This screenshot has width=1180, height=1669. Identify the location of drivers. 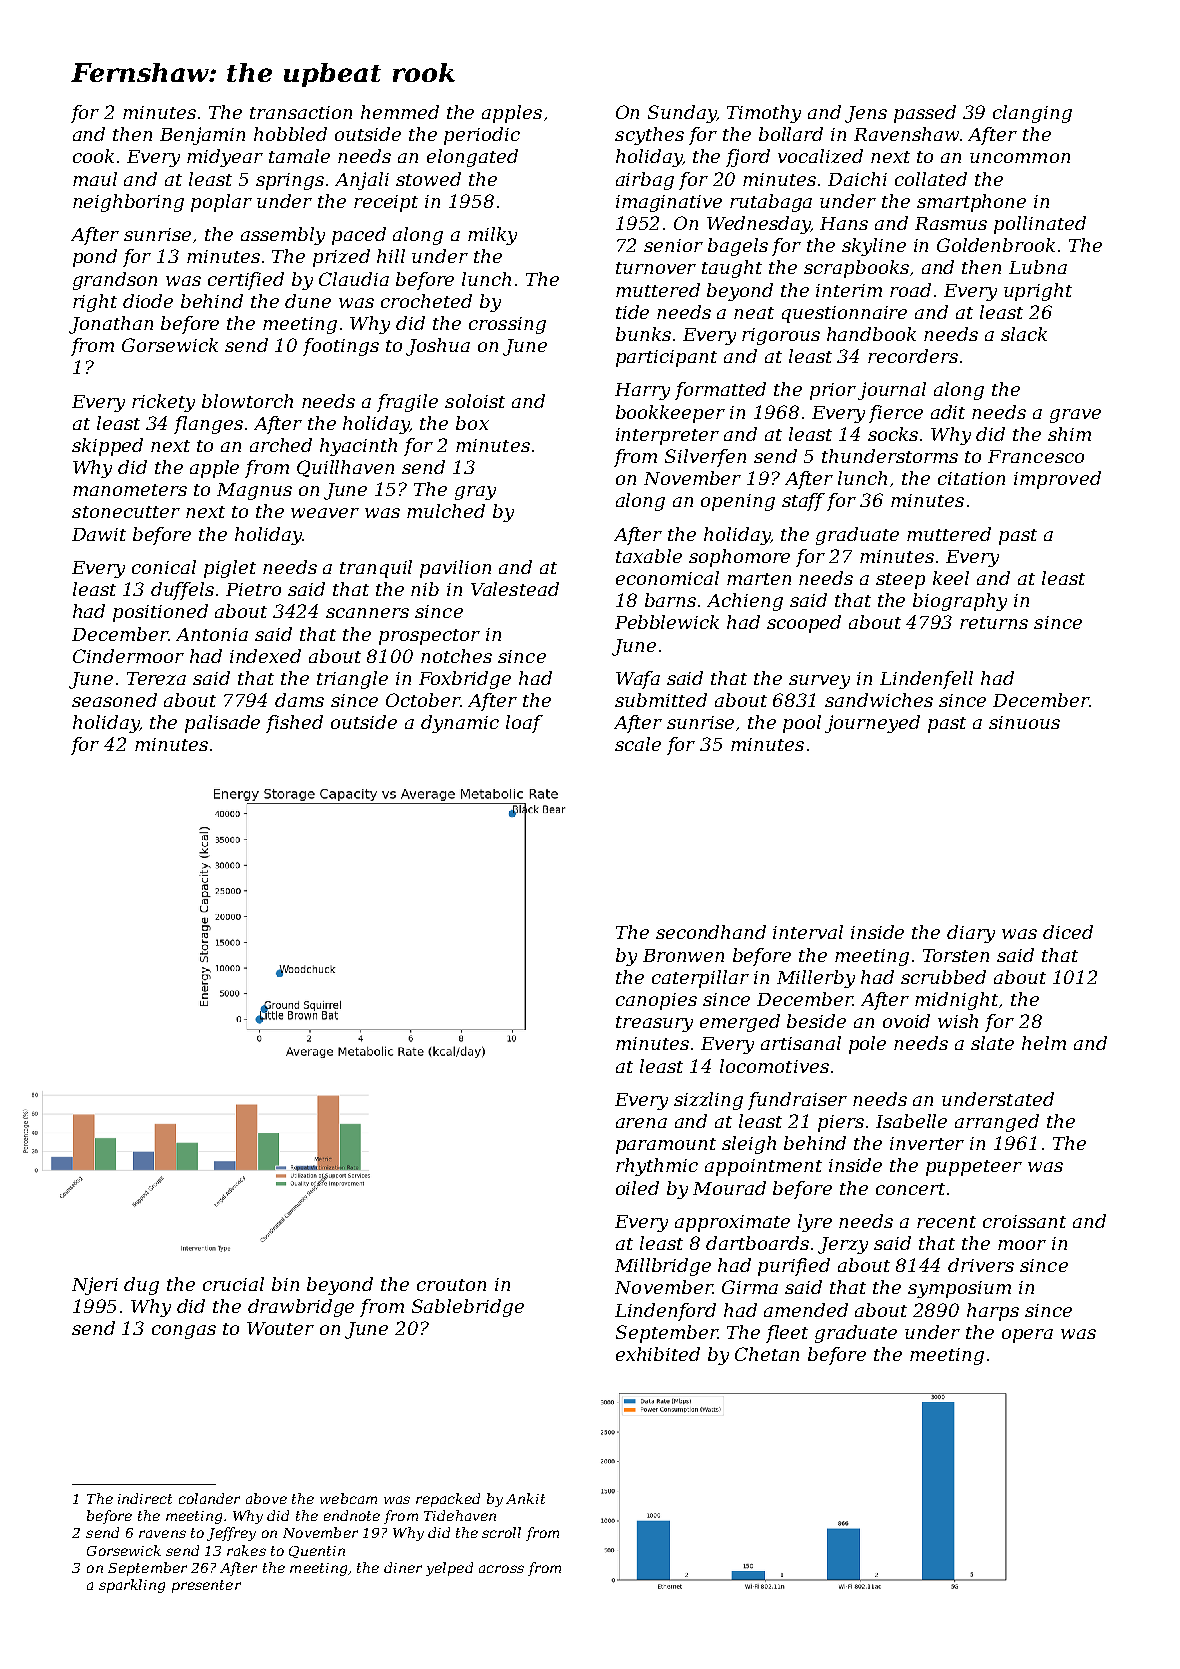
(981, 1265).
